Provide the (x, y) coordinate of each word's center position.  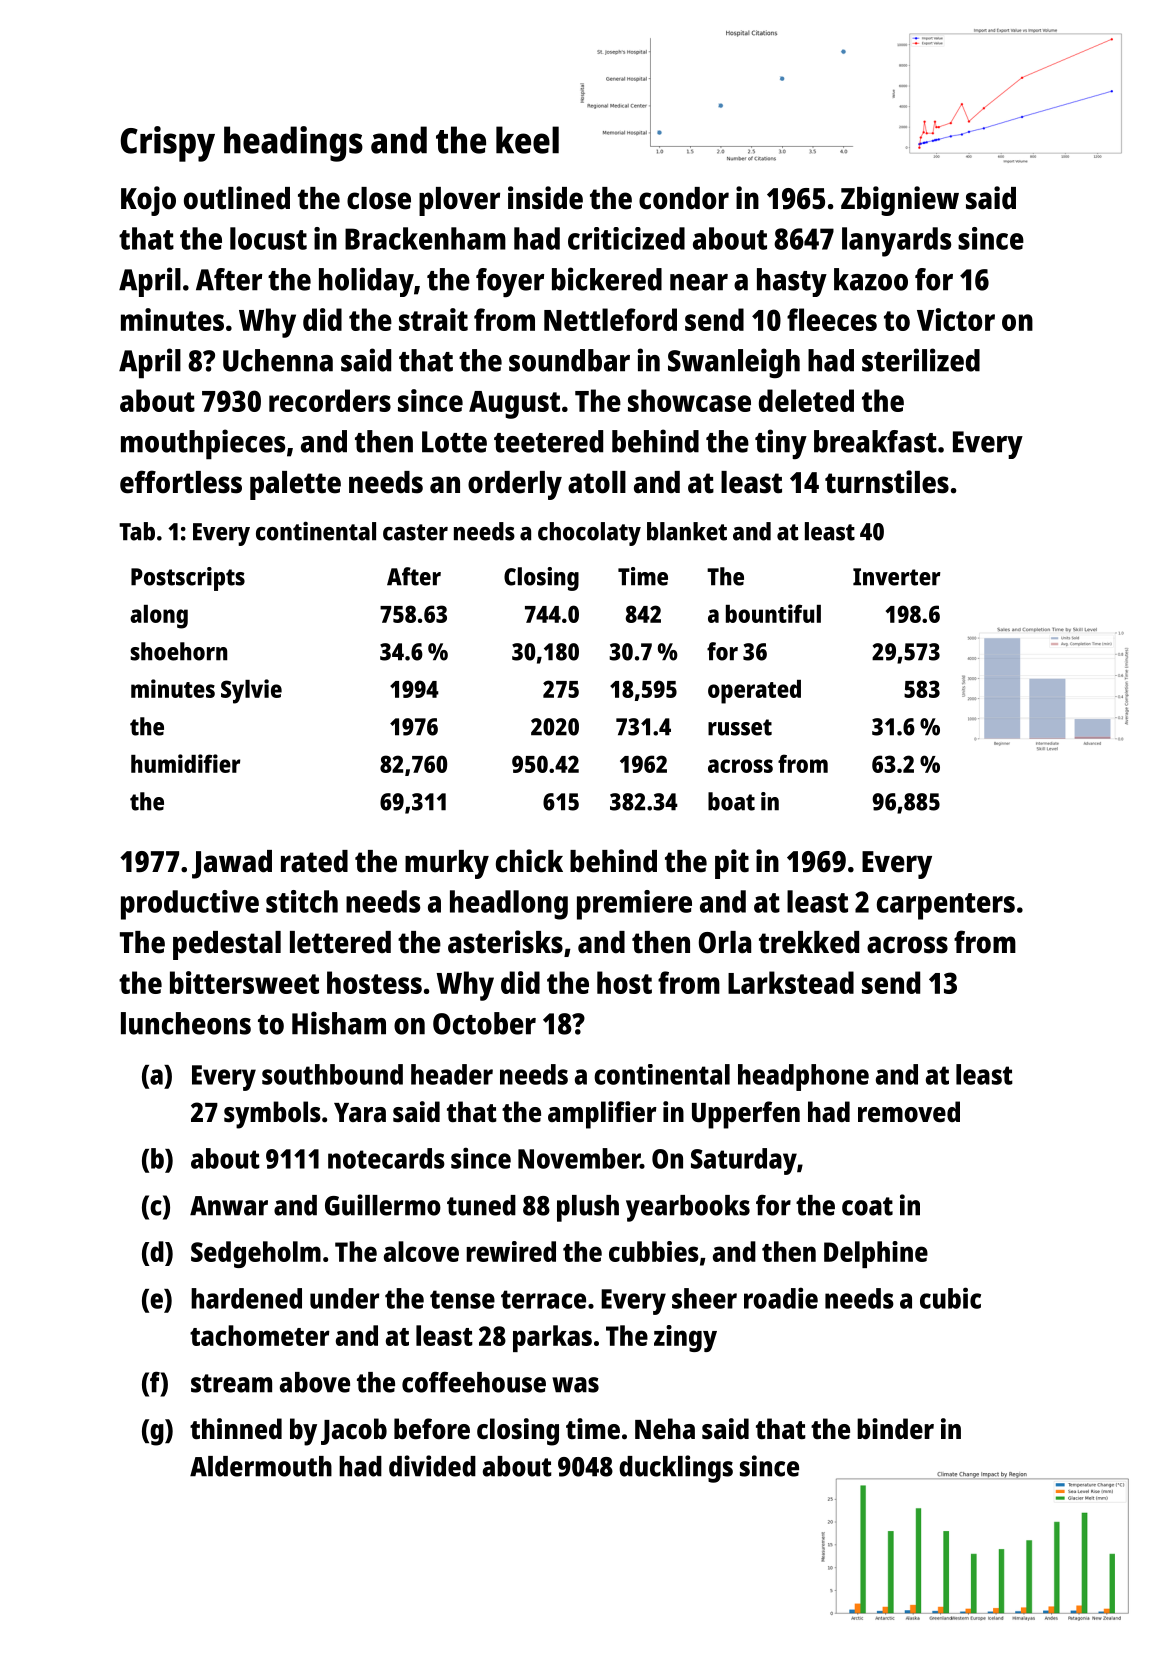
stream (231, 1383)
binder (895, 1428)
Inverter (897, 577)
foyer (510, 282)
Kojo (148, 201)
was (575, 1385)
